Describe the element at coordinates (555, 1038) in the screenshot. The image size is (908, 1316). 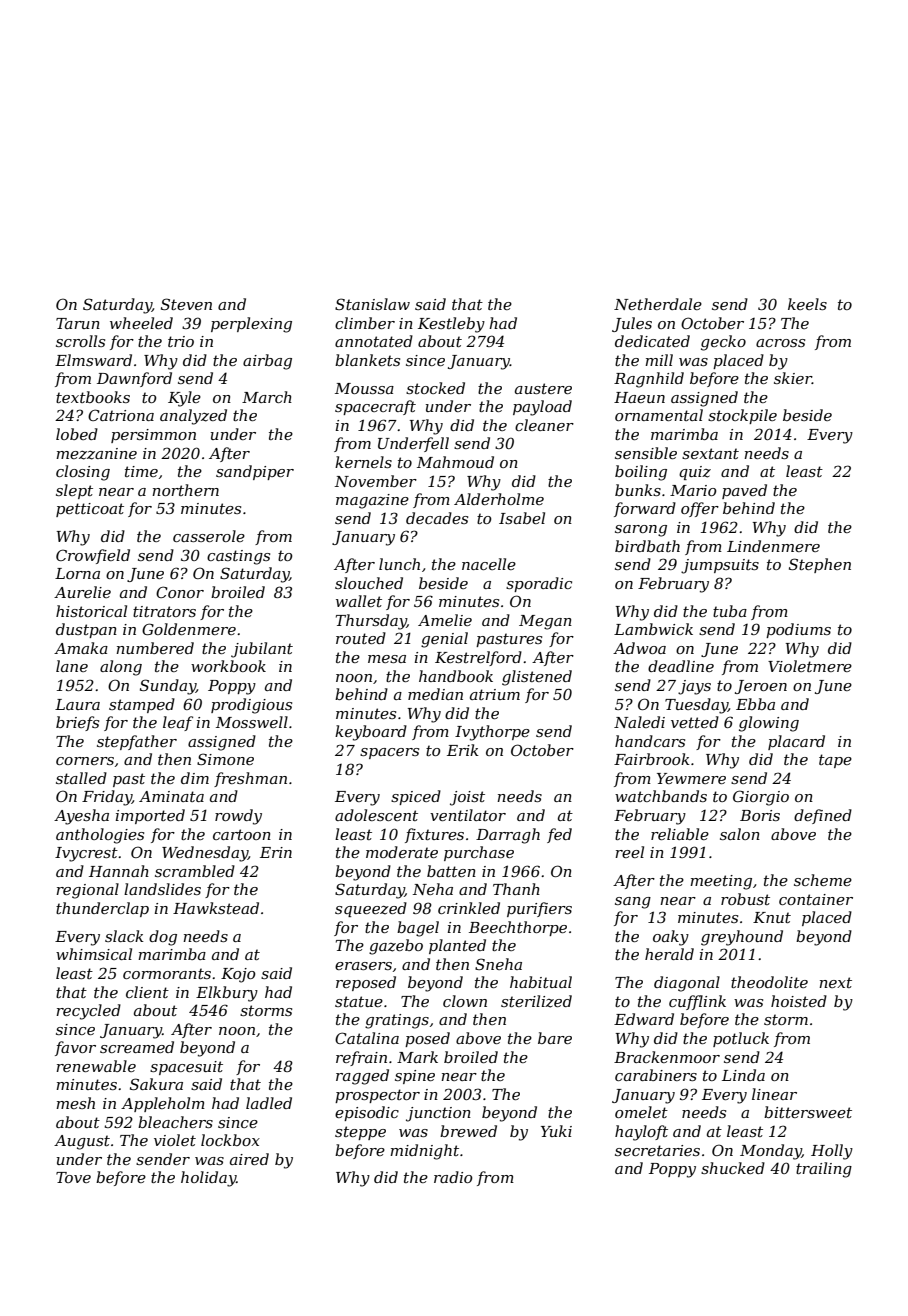
I see `bare` at that location.
